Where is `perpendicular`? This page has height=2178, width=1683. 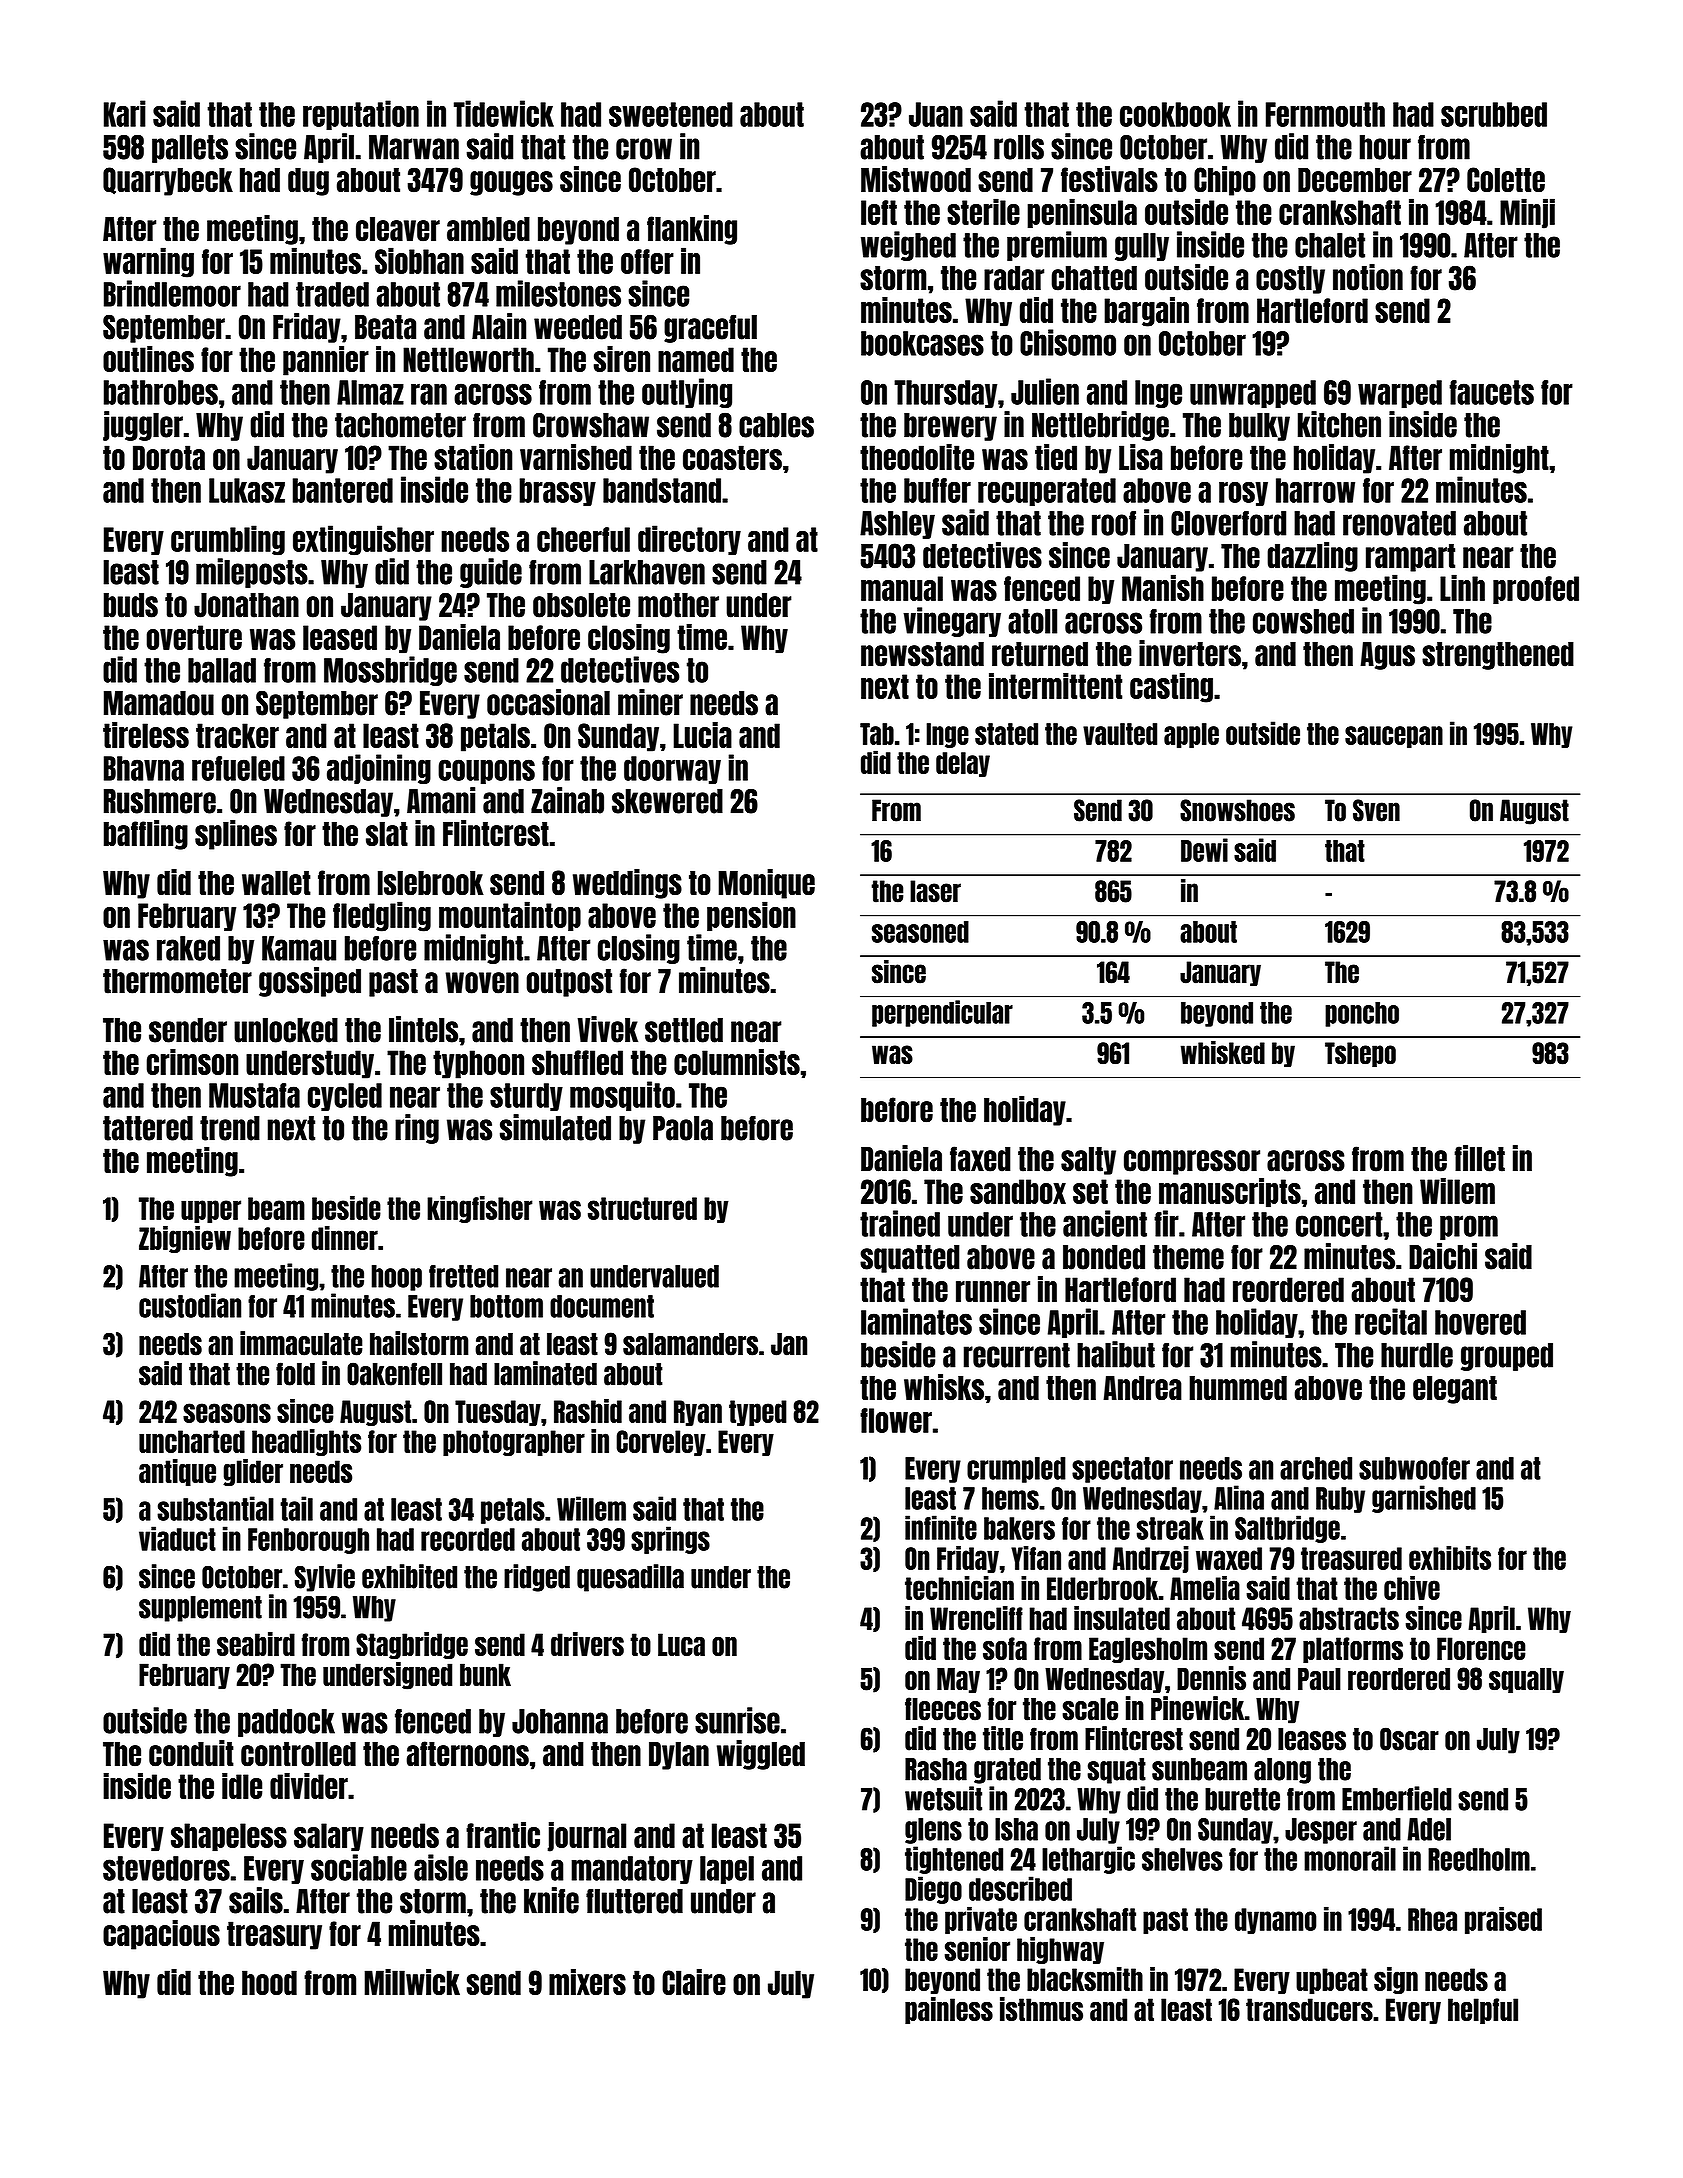
perpendicular is located at coordinates (942, 1013).
